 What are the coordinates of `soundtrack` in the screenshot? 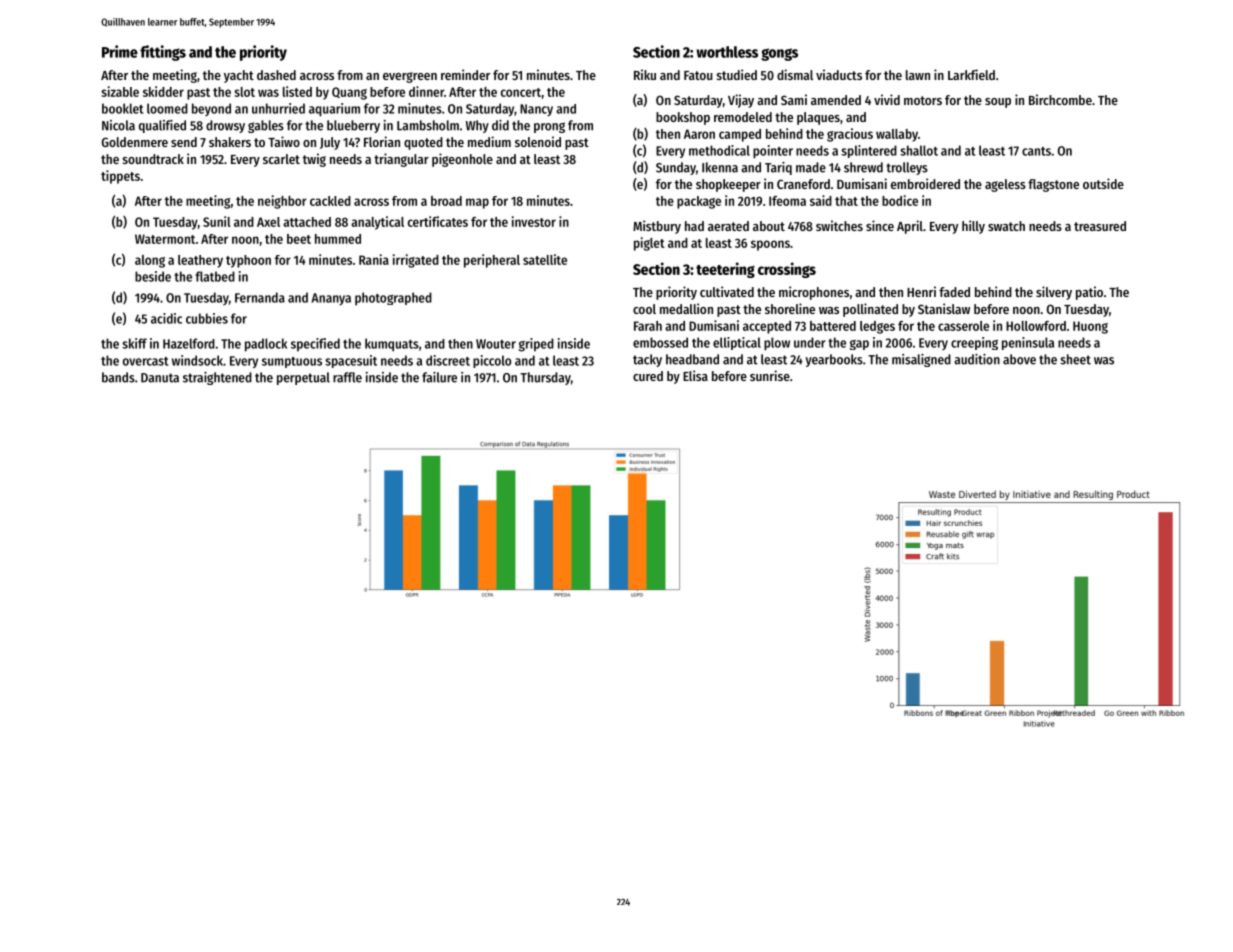 It's located at (153, 159).
